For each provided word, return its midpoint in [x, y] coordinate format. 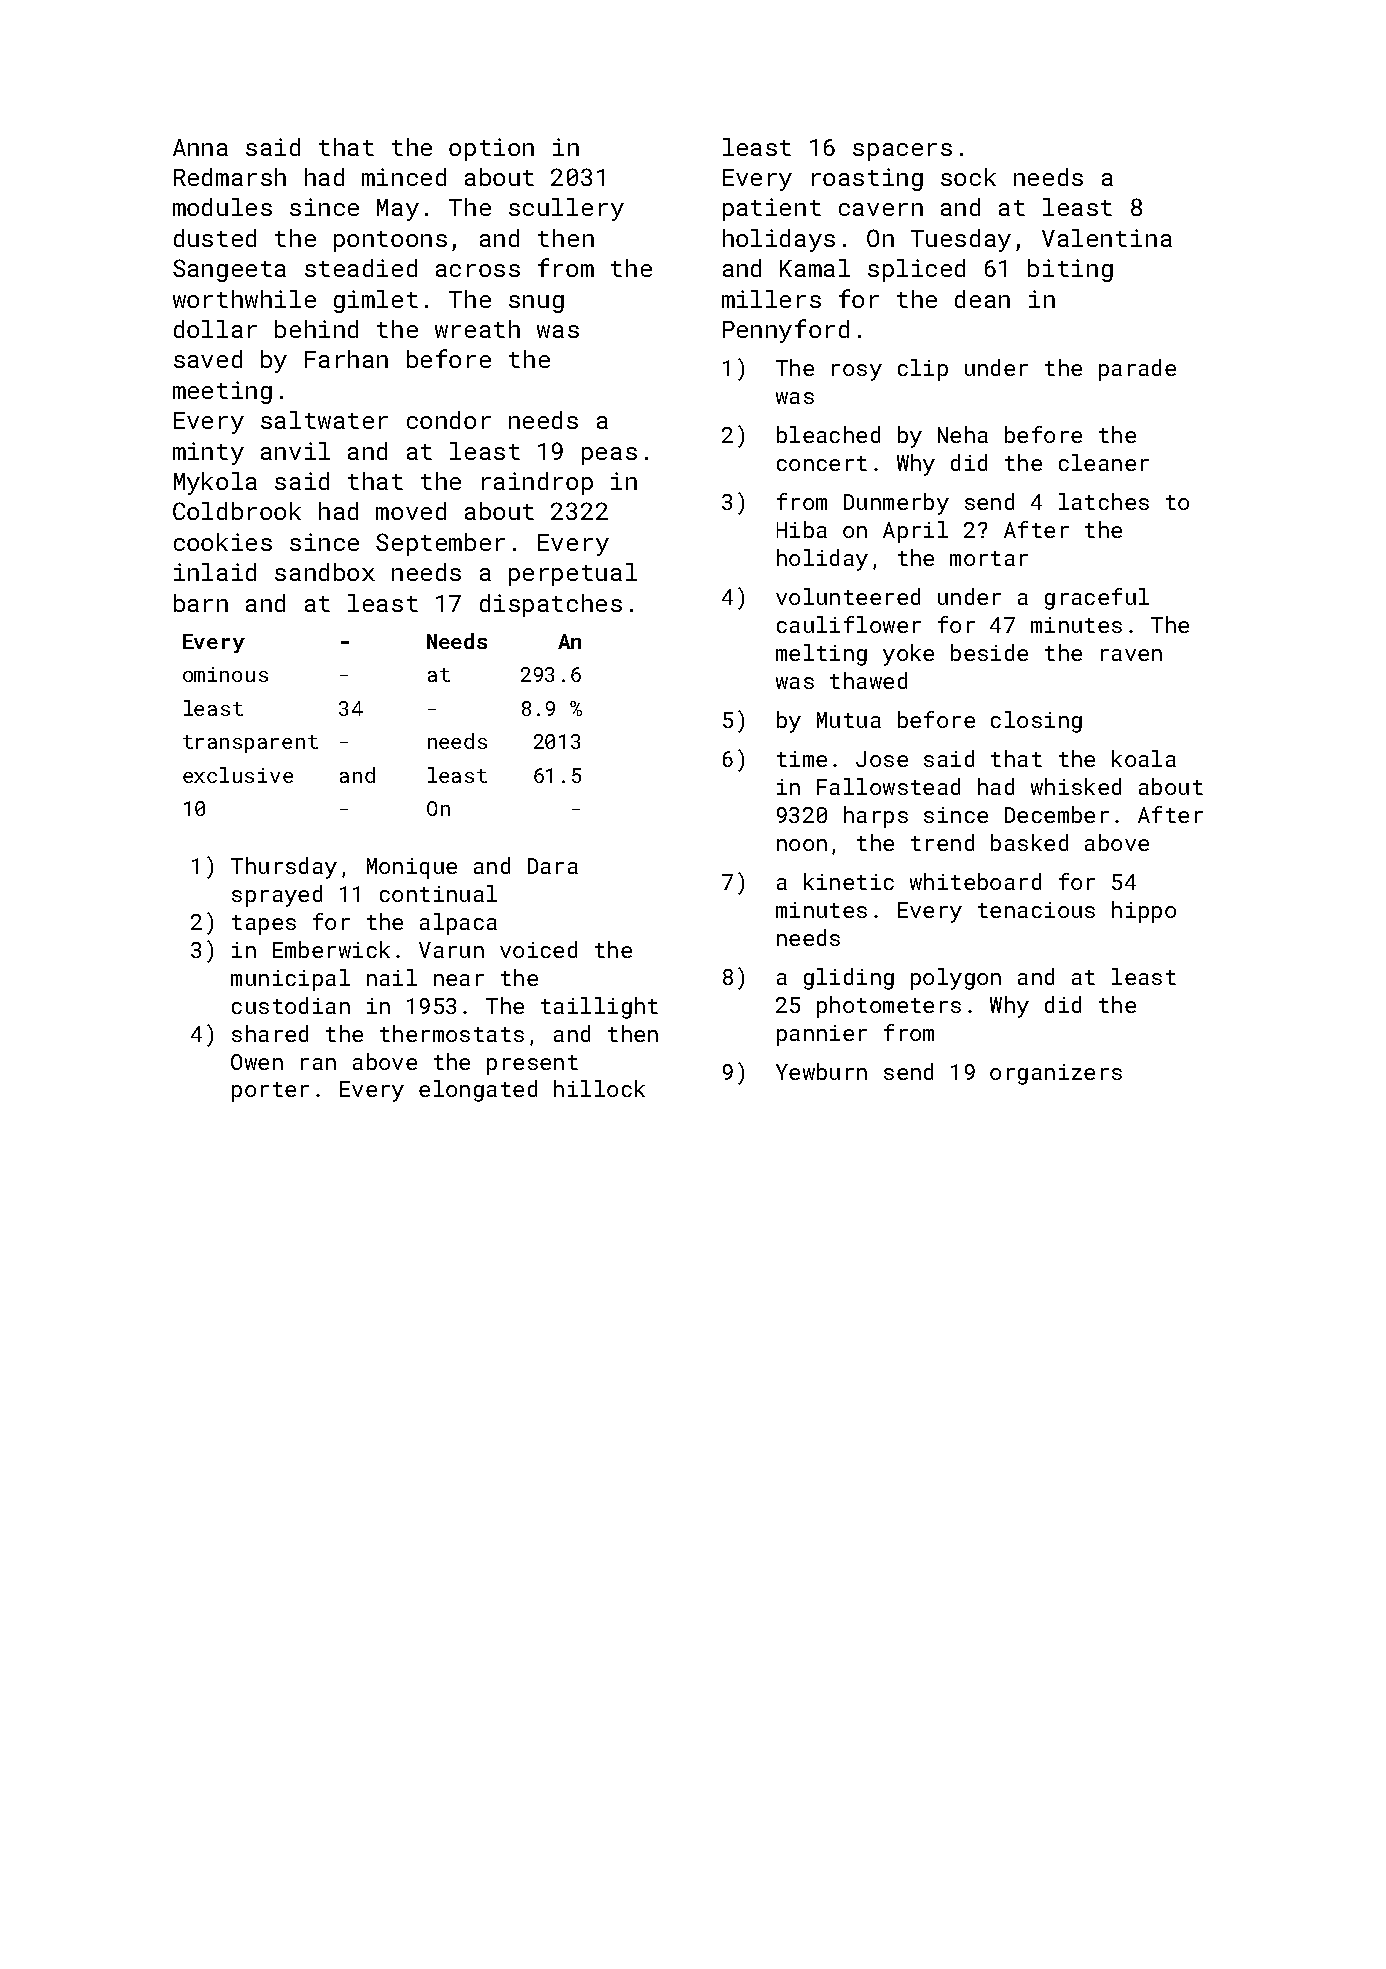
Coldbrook [237, 511]
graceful [1097, 599]
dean [982, 299]
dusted [215, 238]
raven [1131, 655]
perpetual [573, 574]
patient [772, 209]
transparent [250, 744]
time [802, 759]
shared [270, 1033]
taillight [599, 1008]
